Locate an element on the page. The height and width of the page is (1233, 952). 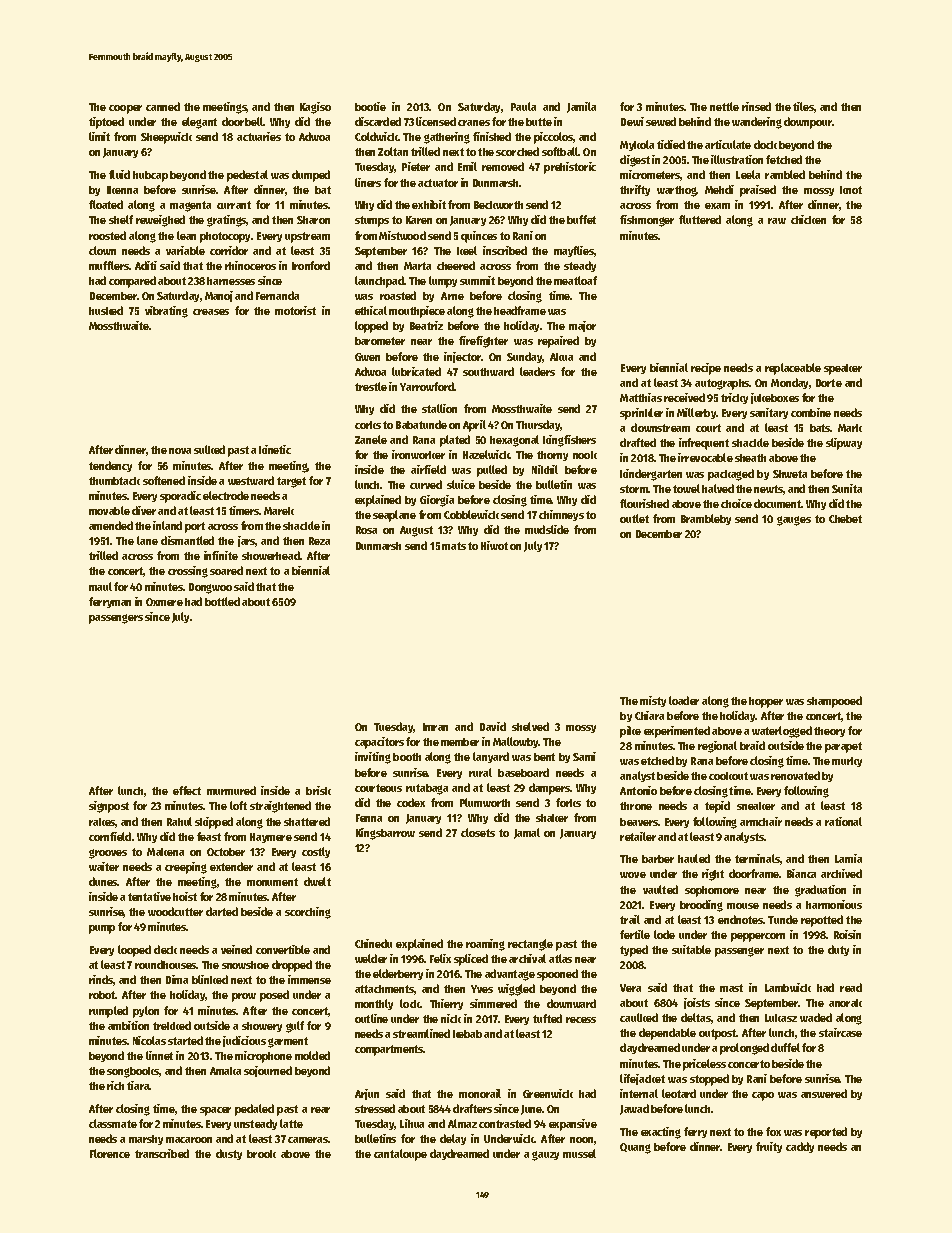
fluttered is located at coordinates (700, 219).
